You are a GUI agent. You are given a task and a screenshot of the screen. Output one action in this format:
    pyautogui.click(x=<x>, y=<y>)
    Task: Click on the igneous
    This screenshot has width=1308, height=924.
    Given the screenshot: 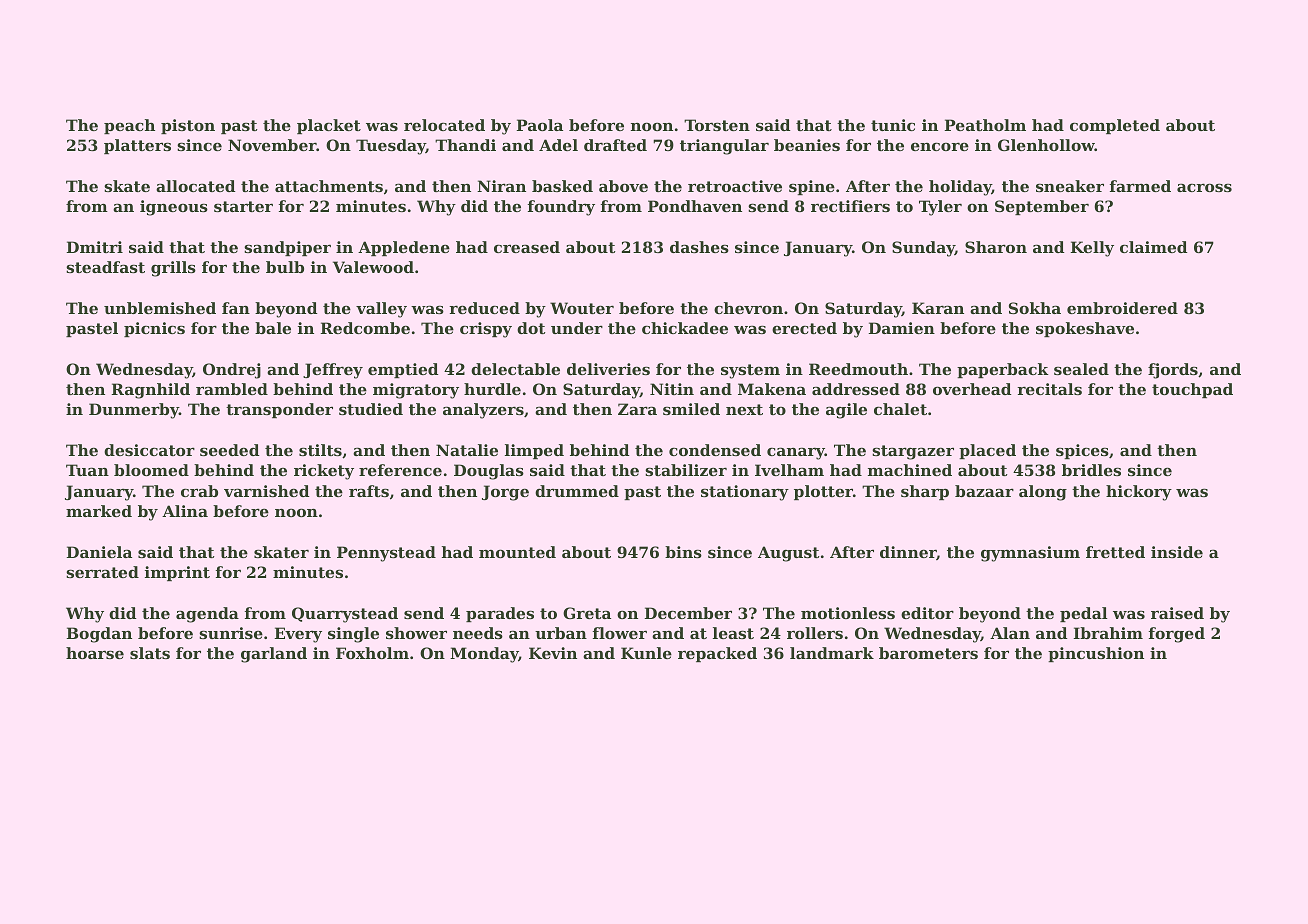 What is the action you would take?
    pyautogui.click(x=174, y=208)
